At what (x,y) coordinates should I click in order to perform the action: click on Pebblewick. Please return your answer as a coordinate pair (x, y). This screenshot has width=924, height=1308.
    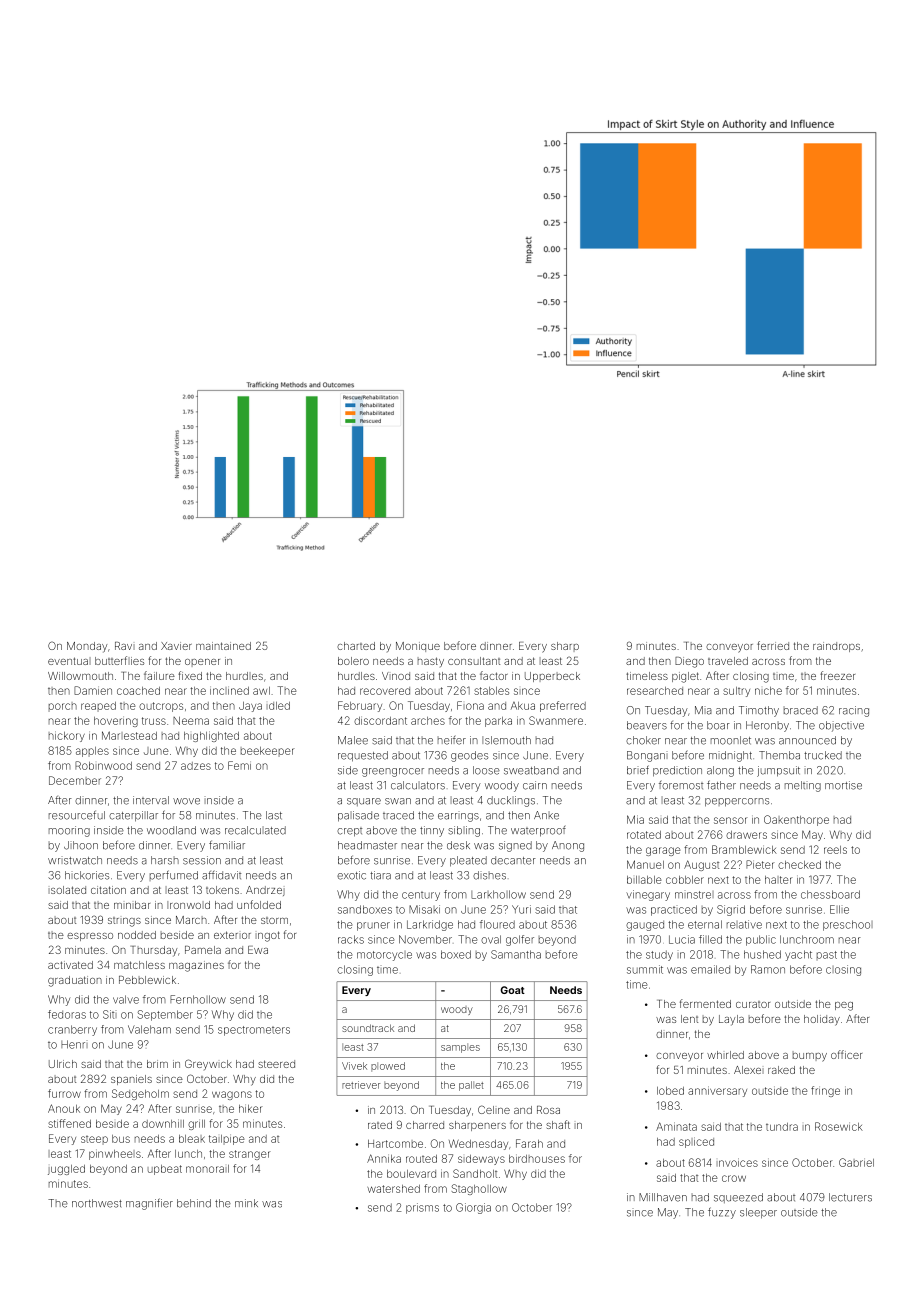
    Looking at the image, I should click on (147, 980).
